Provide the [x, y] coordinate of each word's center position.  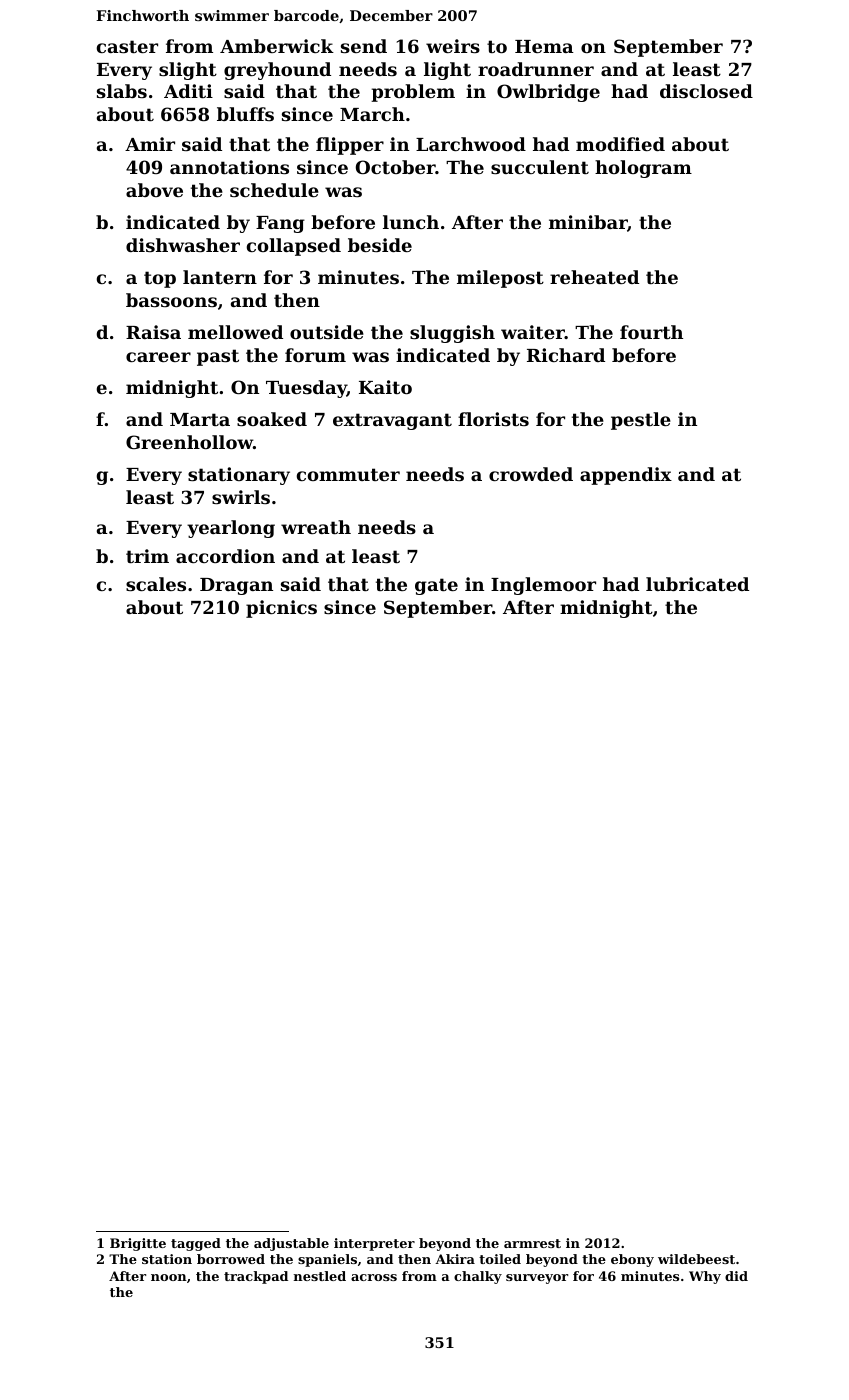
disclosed [706, 91]
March [372, 114]
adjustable [291, 1244]
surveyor [537, 1279]
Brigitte [138, 1244]
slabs [122, 91]
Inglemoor [543, 586]
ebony [632, 1260]
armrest [532, 1243]
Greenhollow [189, 442]
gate [436, 586]
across [374, 1277]
